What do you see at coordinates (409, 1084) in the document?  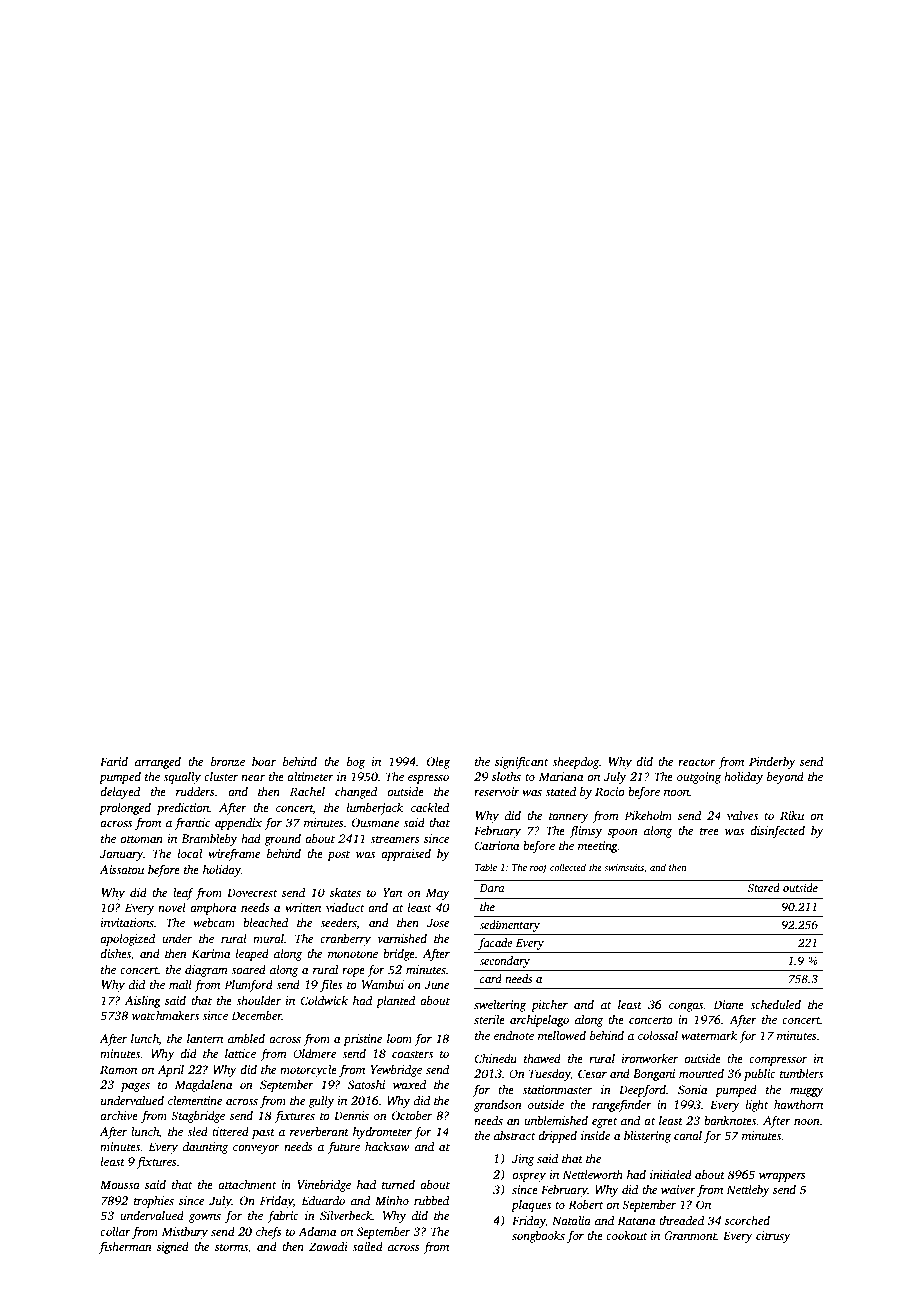 I see `waxed` at bounding box center [409, 1084].
